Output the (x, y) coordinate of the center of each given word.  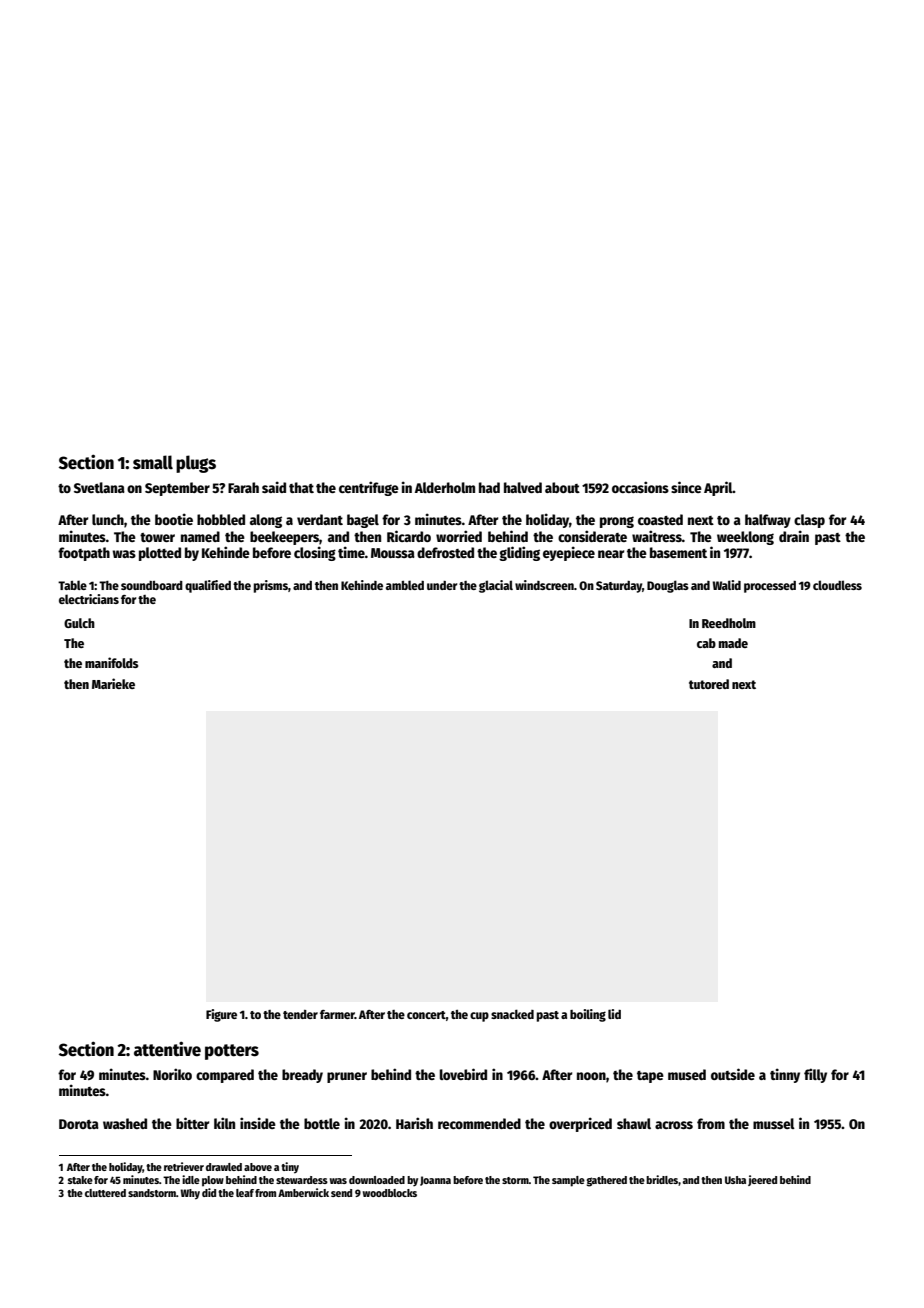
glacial (496, 586)
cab (706, 643)
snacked (512, 1014)
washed (125, 1123)
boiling (588, 1015)
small (153, 462)
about (562, 487)
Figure (221, 1015)
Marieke (113, 683)
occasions (640, 487)
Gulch (79, 623)
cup (479, 1017)
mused (687, 1074)
